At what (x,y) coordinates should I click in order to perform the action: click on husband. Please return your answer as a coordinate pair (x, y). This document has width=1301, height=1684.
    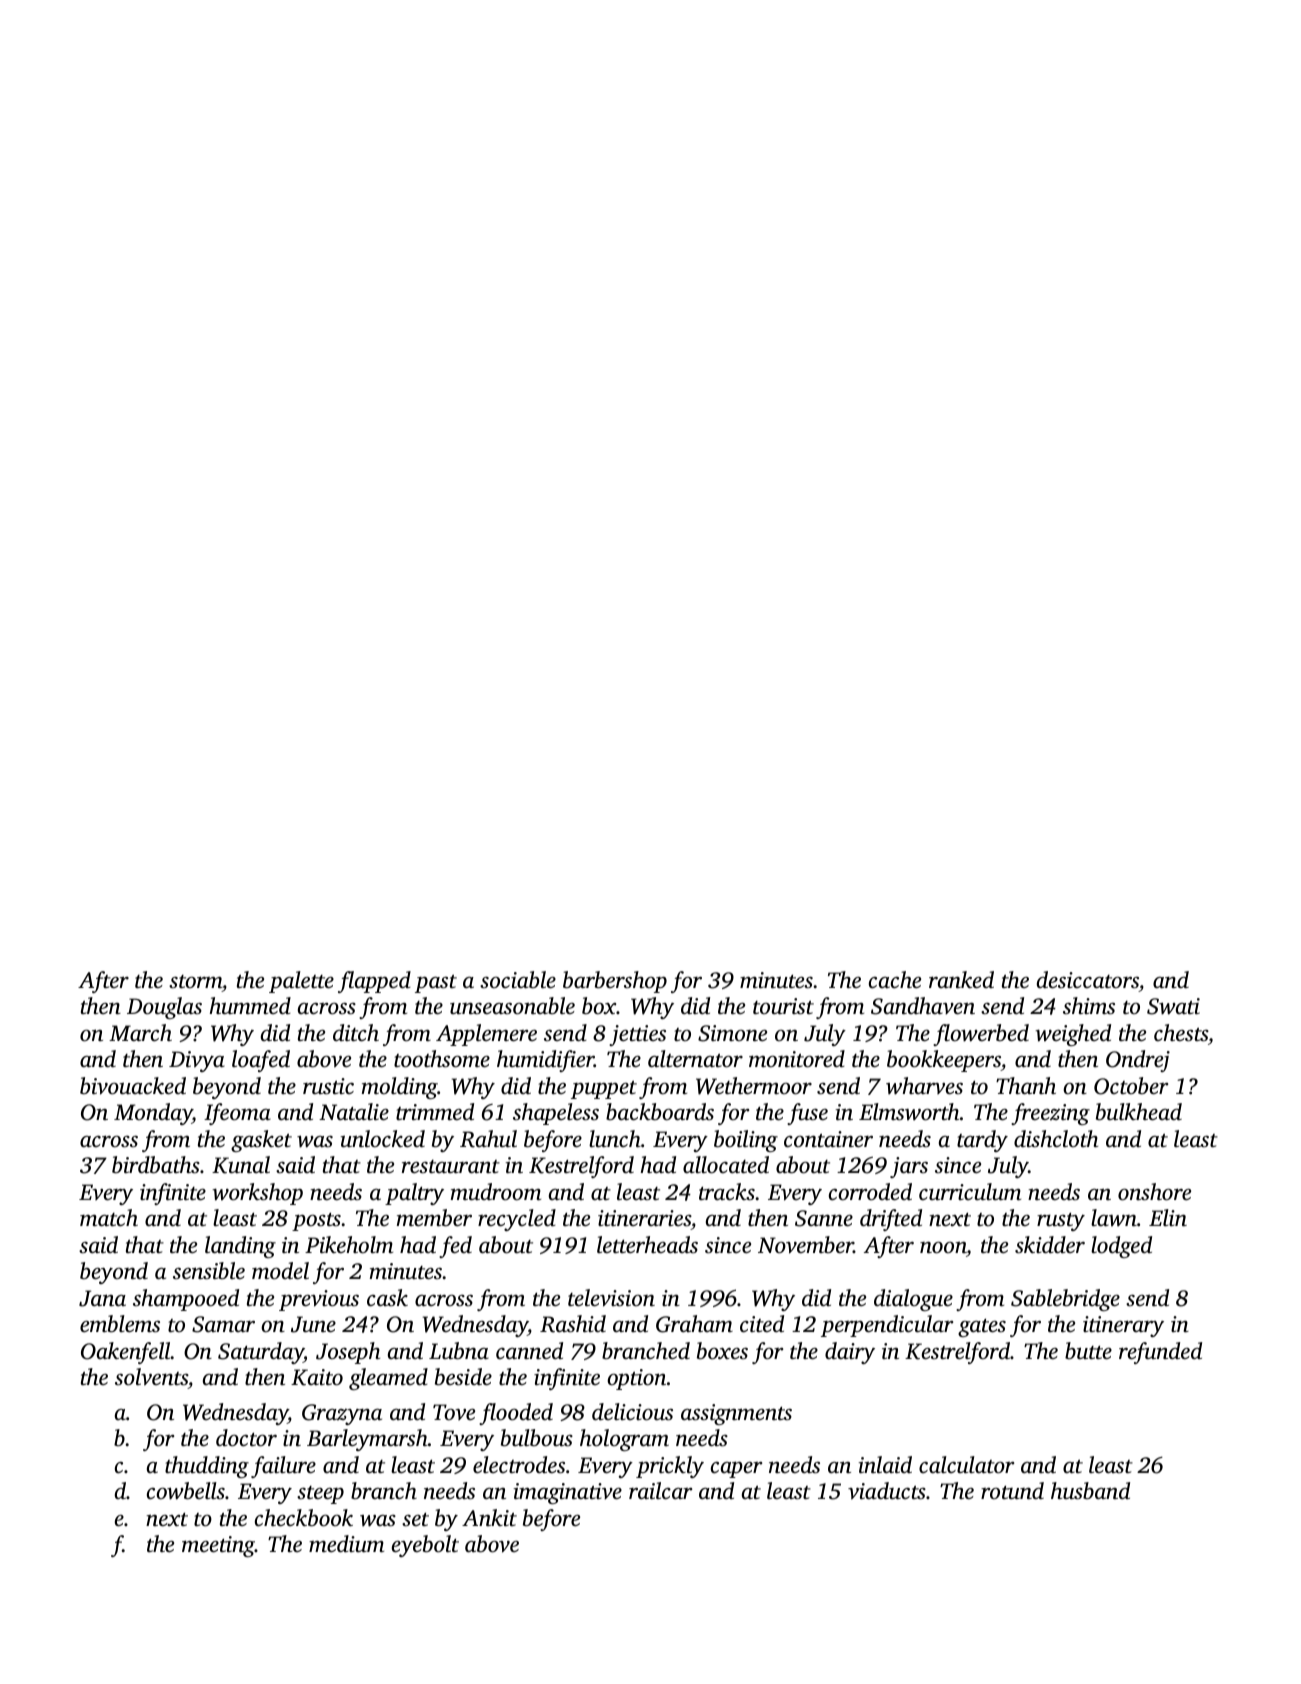
    Looking at the image, I should click on (1090, 1491).
